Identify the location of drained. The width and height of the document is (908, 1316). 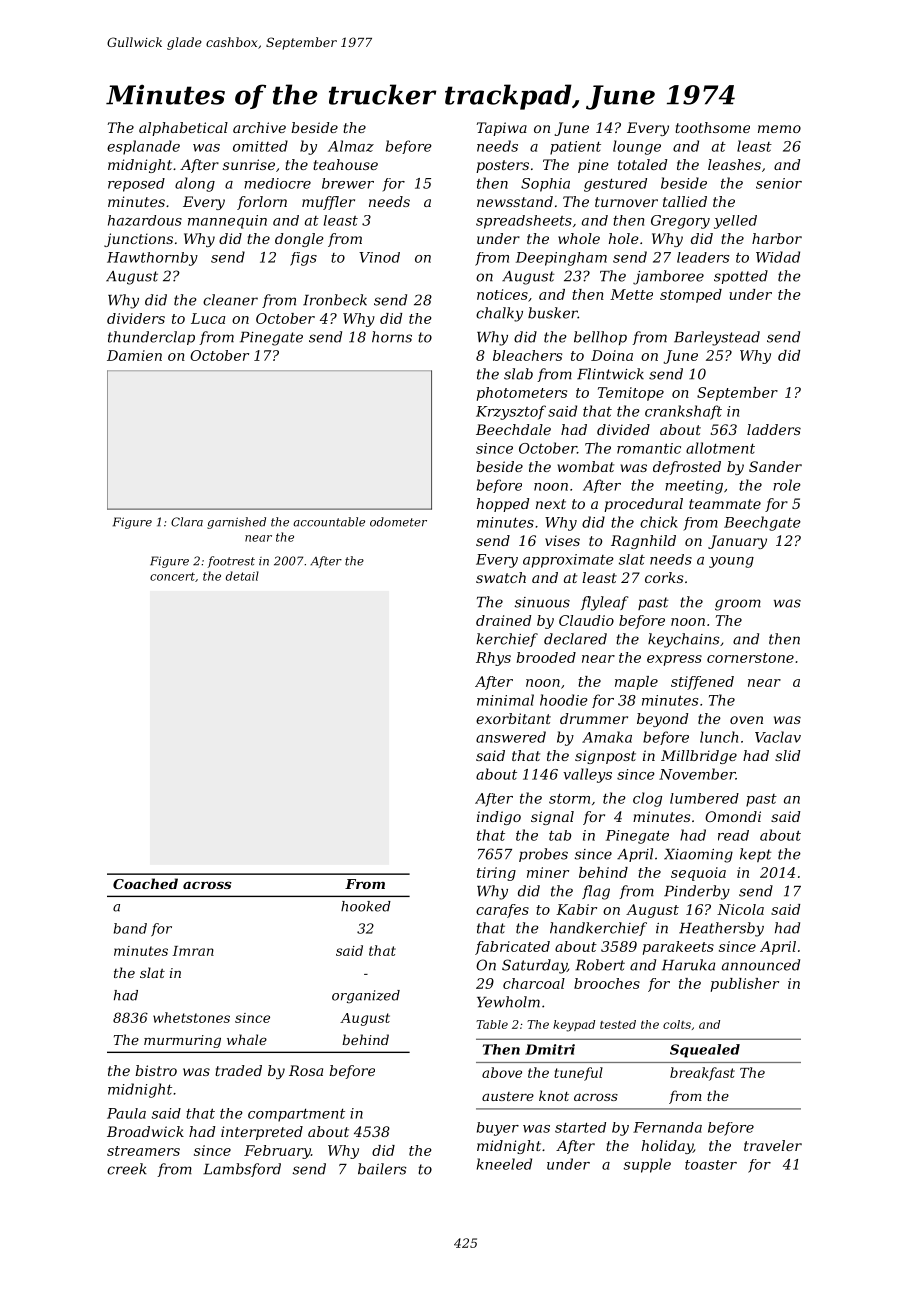
(503, 620).
